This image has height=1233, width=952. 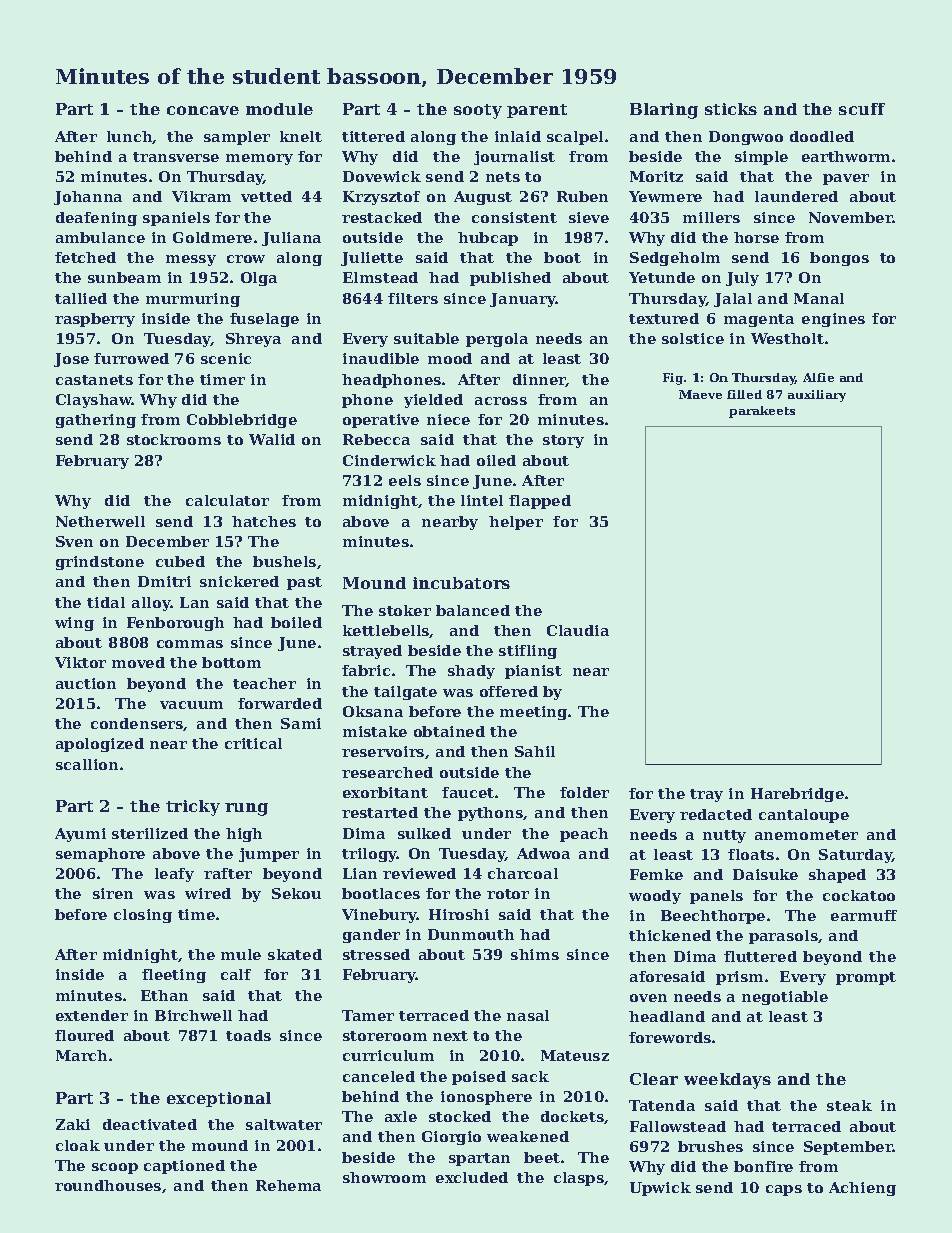 I want to click on siren, so click(x=113, y=893).
